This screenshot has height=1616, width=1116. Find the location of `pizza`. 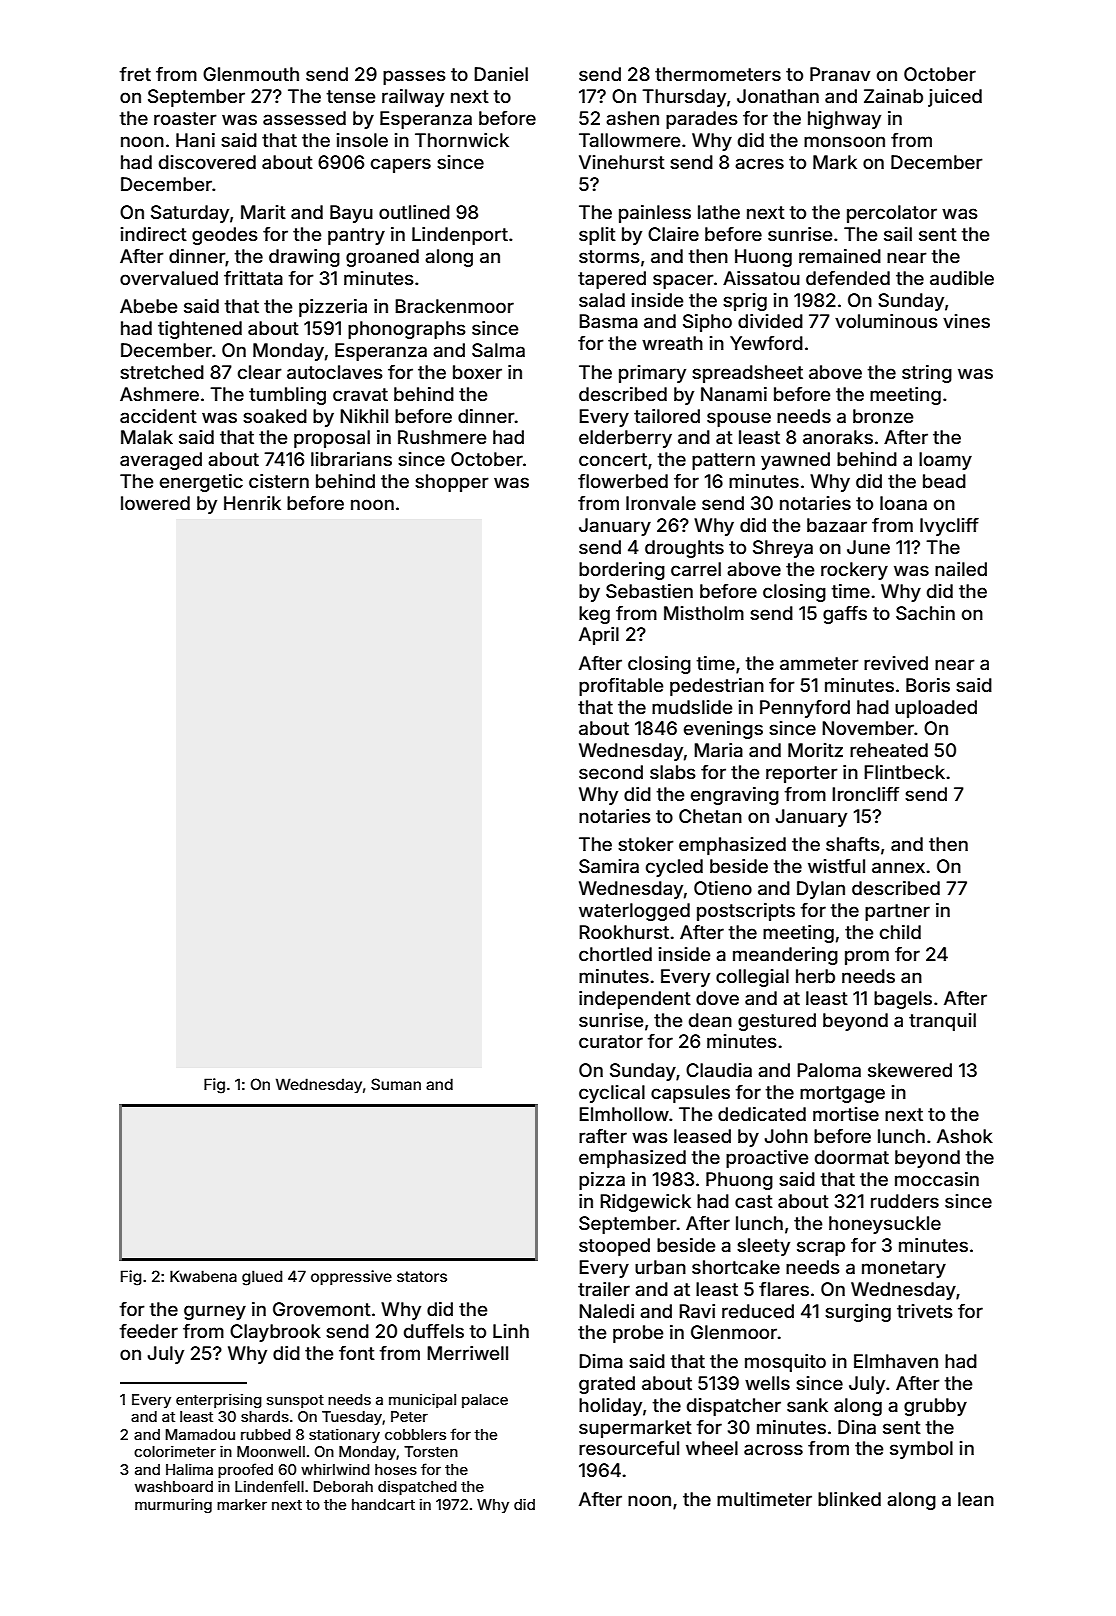

pizza is located at coordinates (602, 1181).
